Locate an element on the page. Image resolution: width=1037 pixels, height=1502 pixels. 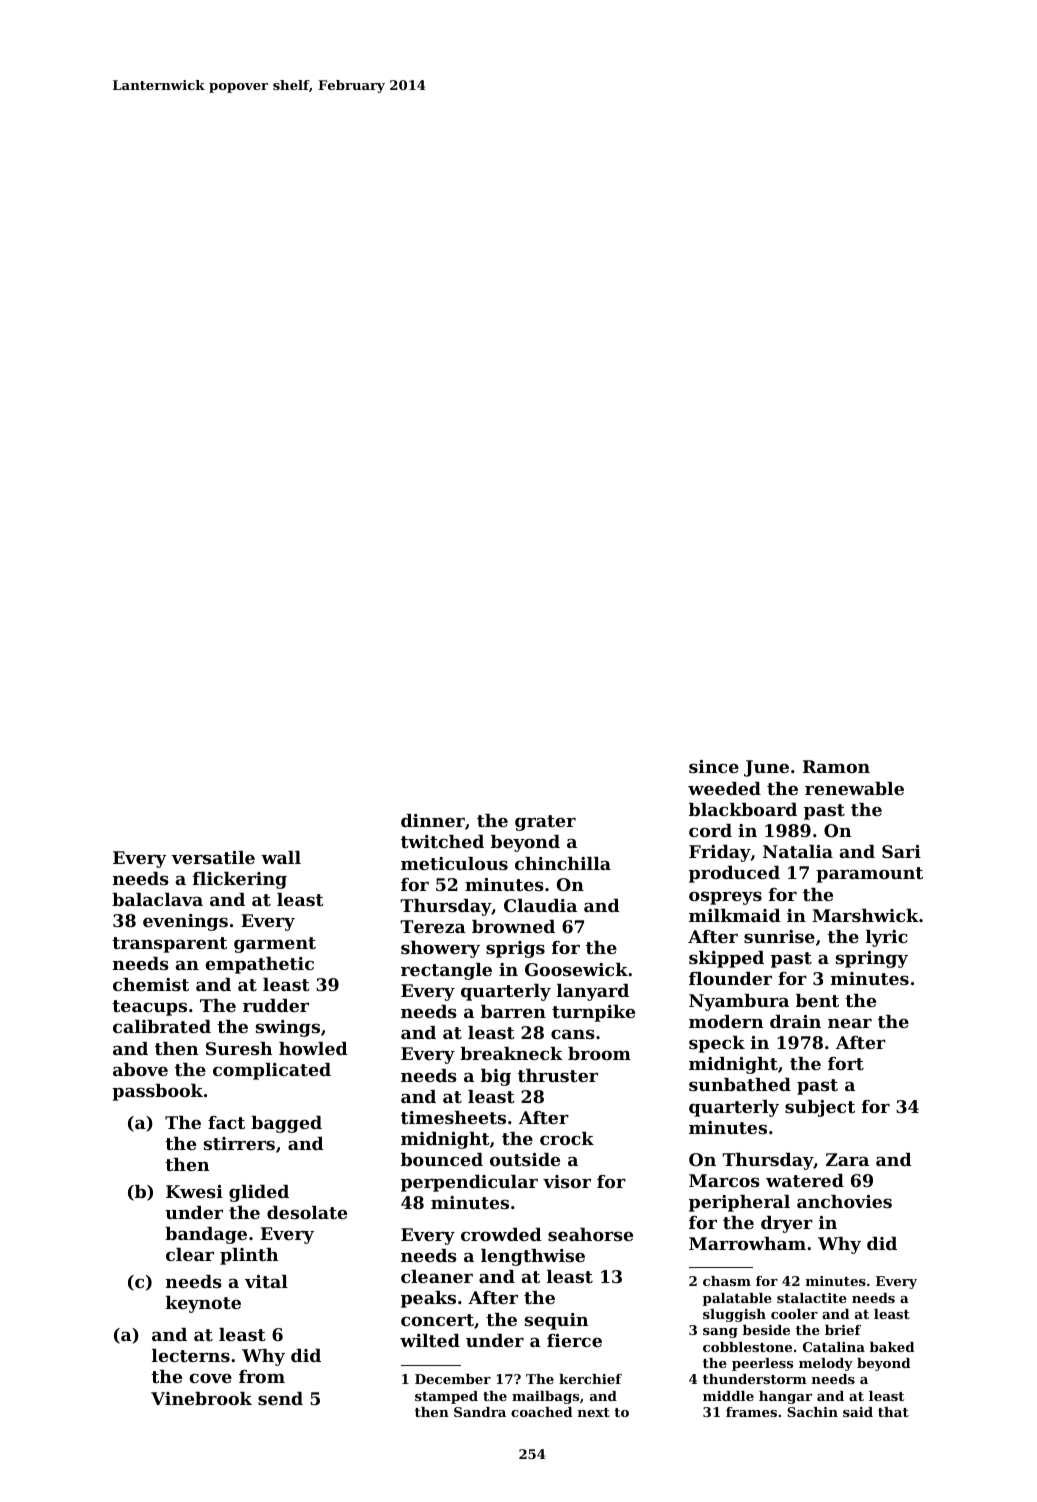
outside is located at coordinates (525, 1159).
